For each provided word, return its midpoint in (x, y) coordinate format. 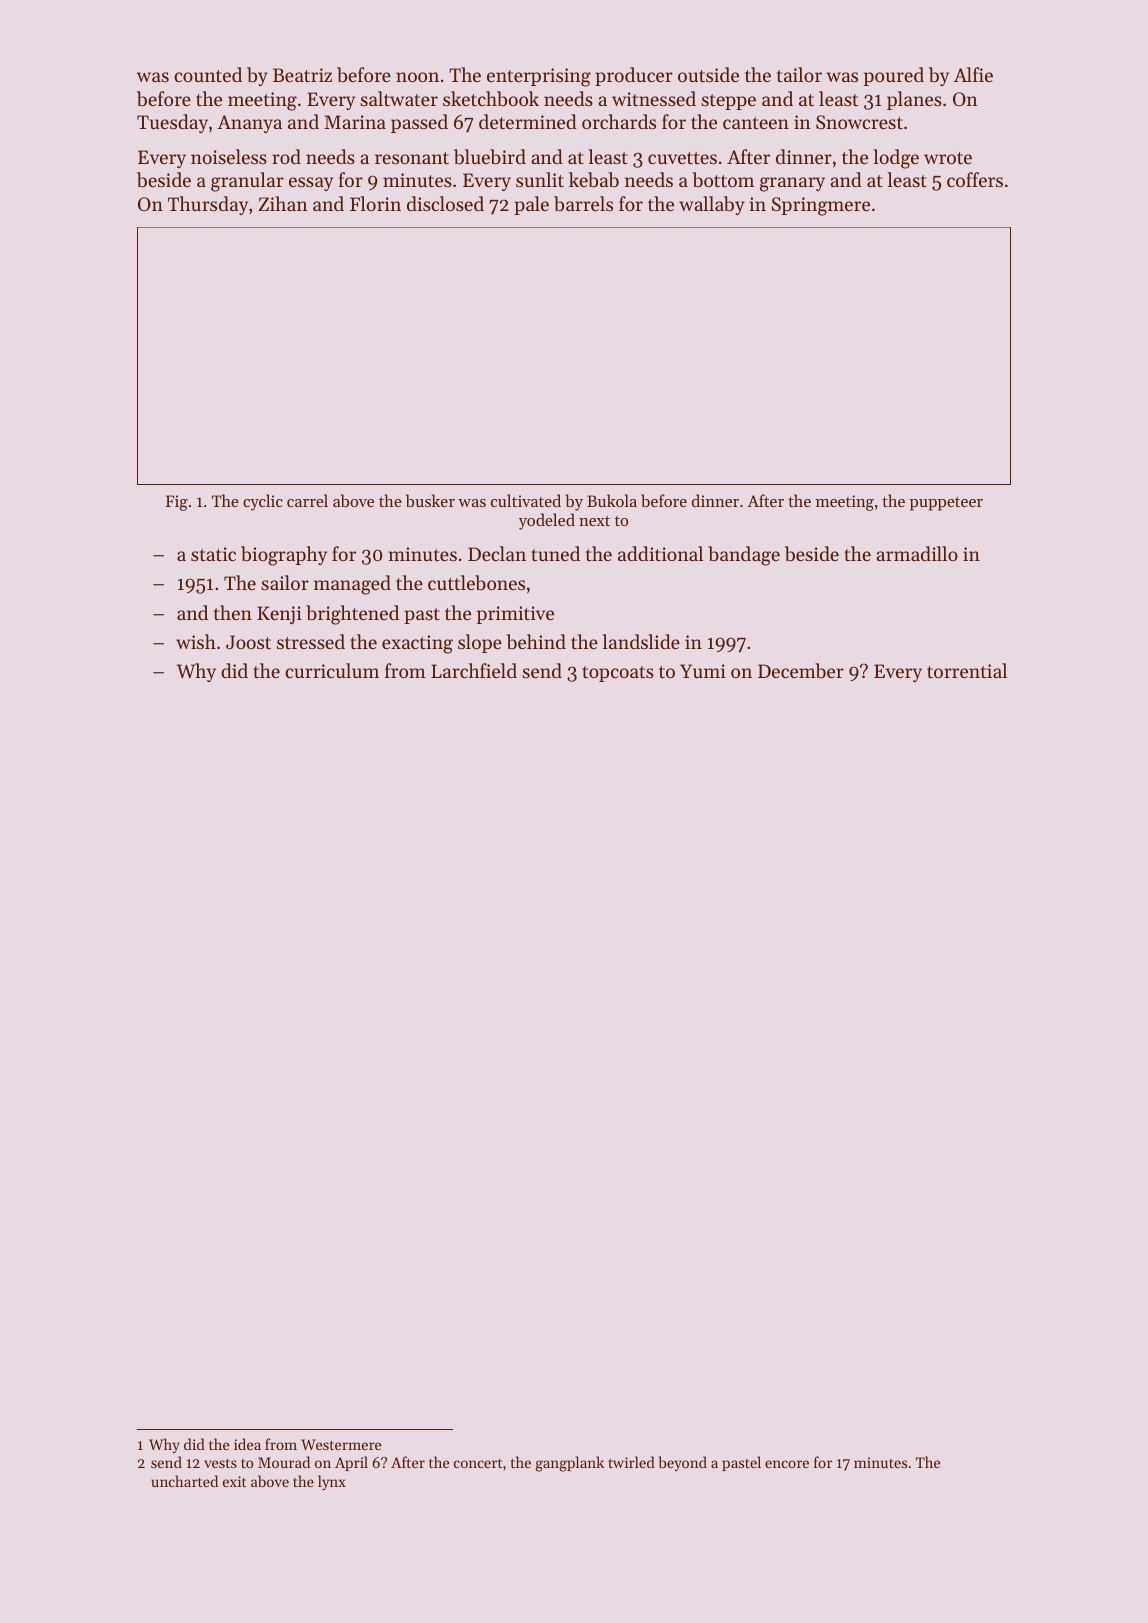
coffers (975, 179)
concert (478, 1463)
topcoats (618, 674)
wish (196, 641)
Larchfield (474, 670)
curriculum (332, 670)
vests (220, 1463)
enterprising (539, 77)
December (801, 671)
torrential (967, 670)
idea (247, 1444)
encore (787, 1464)
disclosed (445, 203)
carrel (307, 500)
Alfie (973, 74)
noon (417, 77)
